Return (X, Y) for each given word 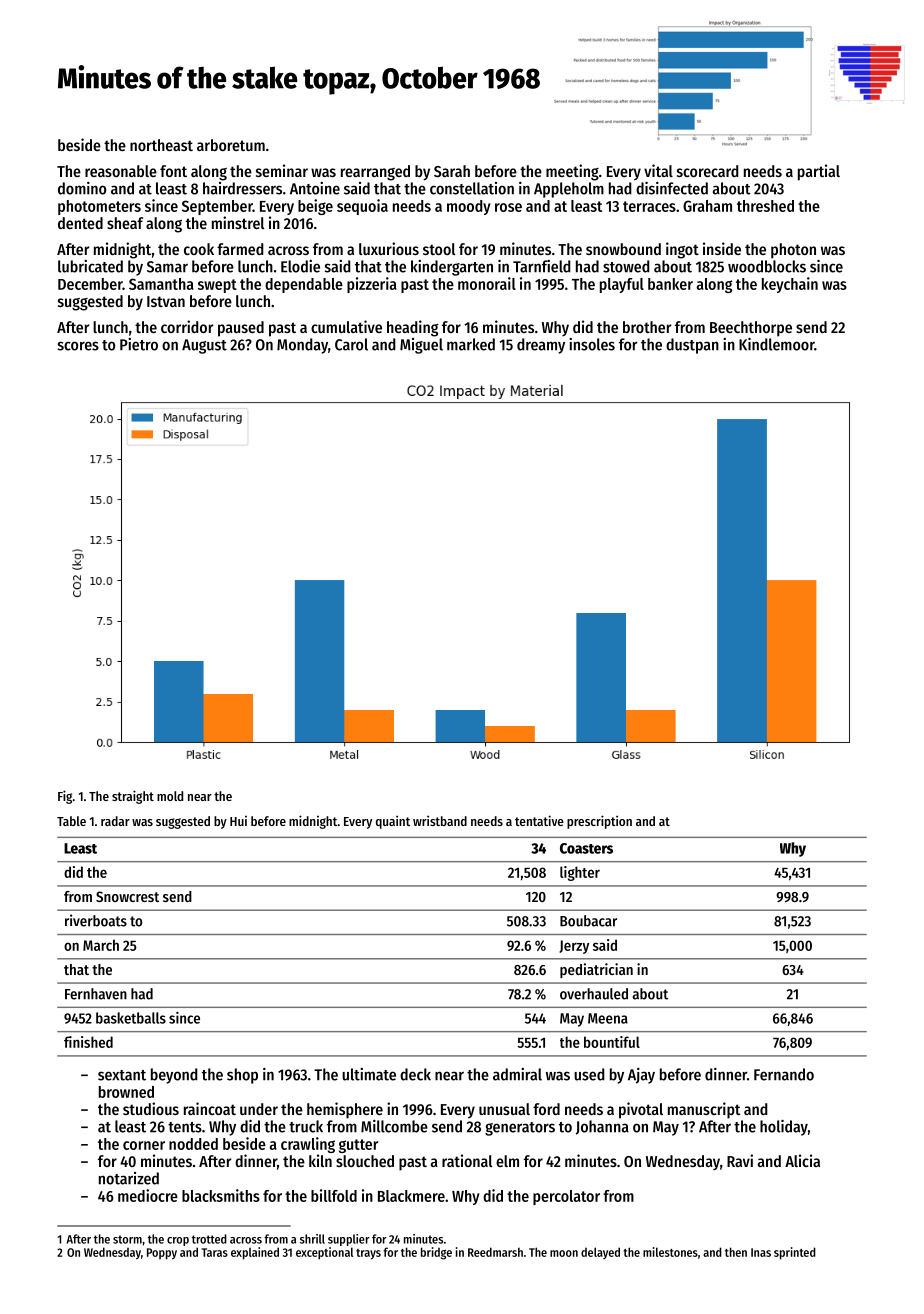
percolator (566, 1197)
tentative (539, 820)
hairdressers (242, 188)
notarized (129, 1178)
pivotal (641, 1110)
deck (415, 1074)
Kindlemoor (776, 344)
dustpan (692, 346)
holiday (784, 1128)
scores (78, 346)
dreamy (541, 346)
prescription (599, 822)
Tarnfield (542, 266)
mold (170, 796)
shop (242, 1076)
